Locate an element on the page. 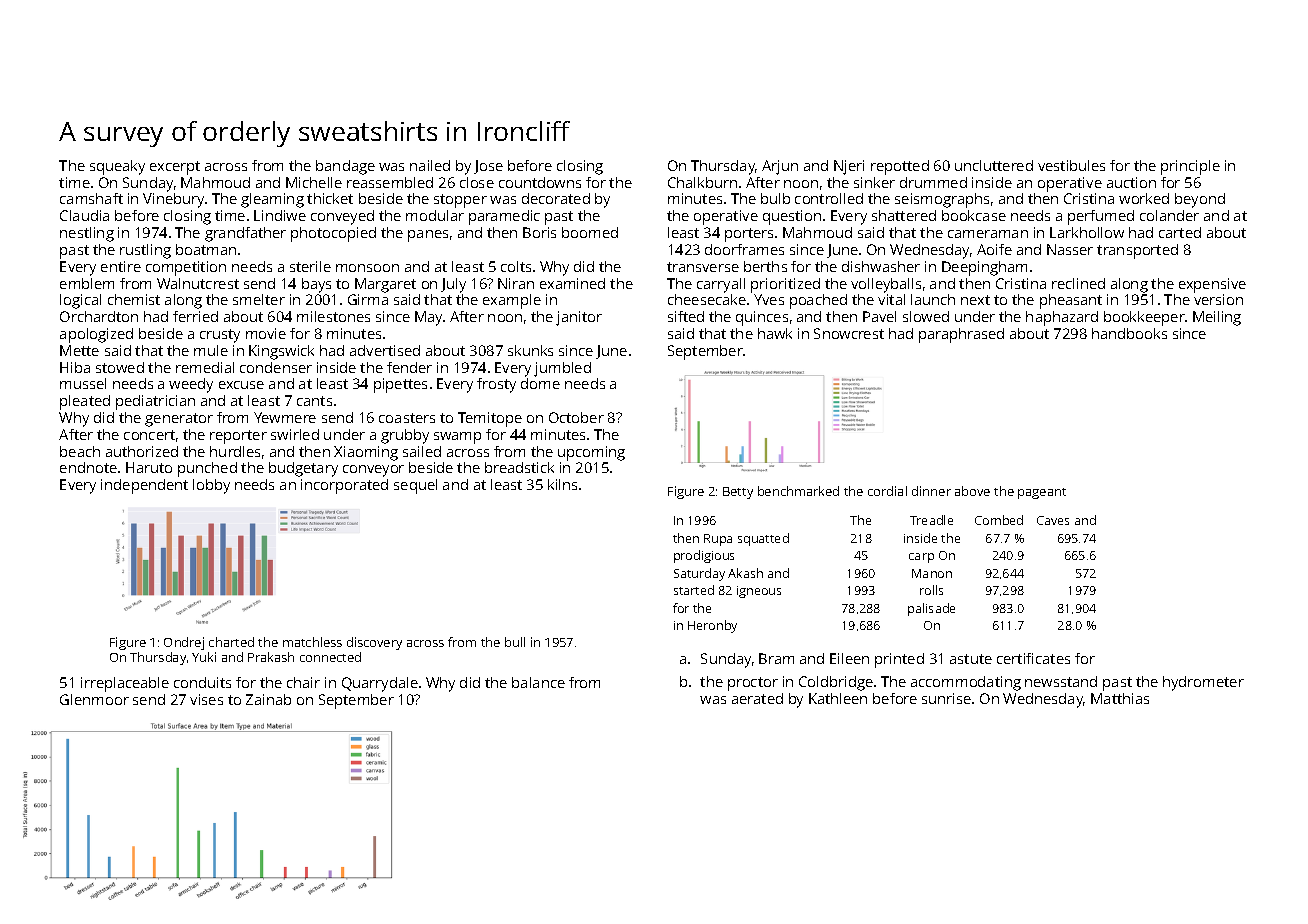 This document has height=924, width=1308. pipettes is located at coordinates (400, 385).
